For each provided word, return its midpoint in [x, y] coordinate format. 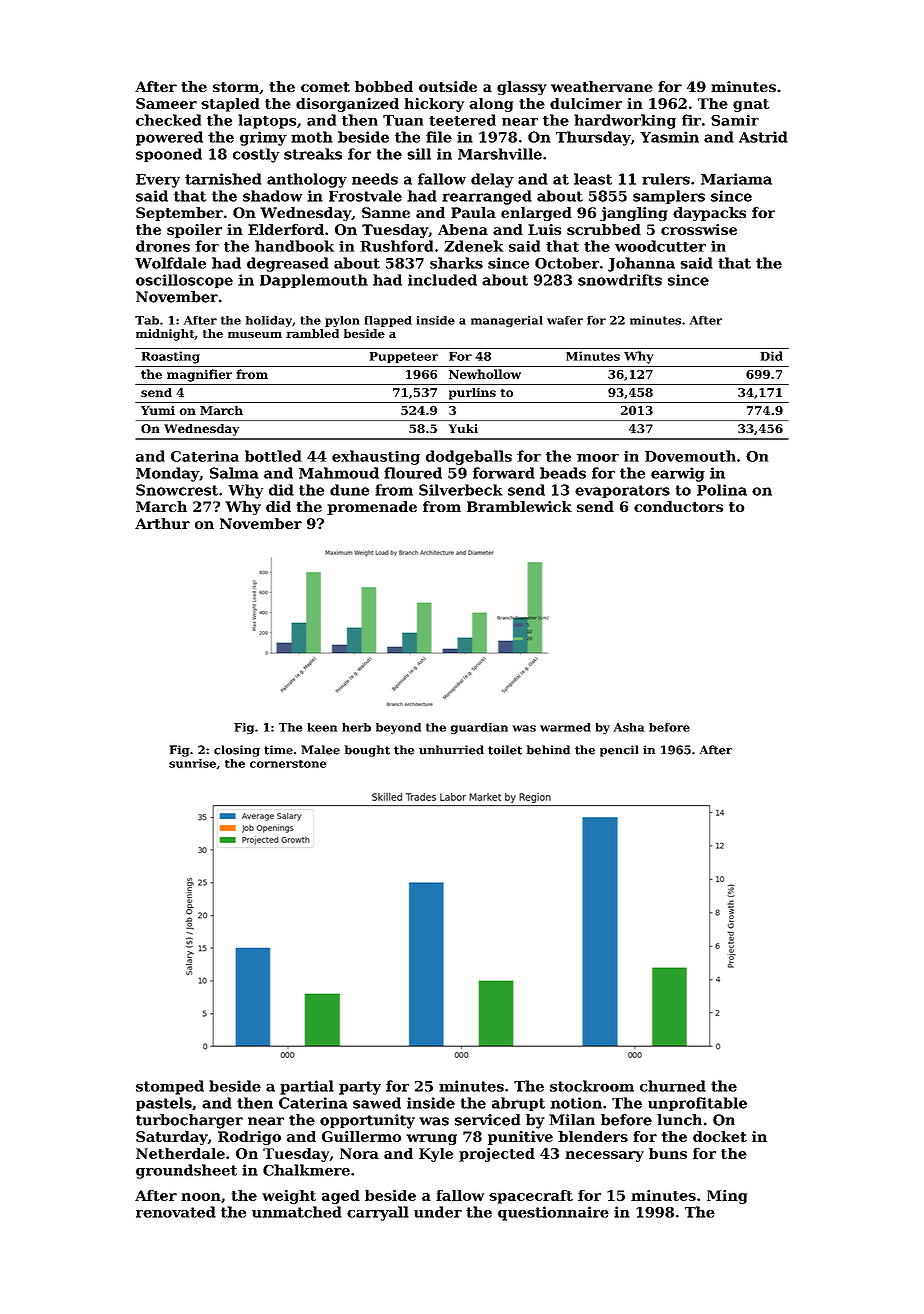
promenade [372, 508]
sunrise [192, 763]
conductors [678, 506]
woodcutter [660, 246]
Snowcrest [177, 490]
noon [201, 1197]
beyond [398, 728]
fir [691, 120]
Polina [722, 490]
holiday [269, 321]
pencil [619, 751]
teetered [462, 120]
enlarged [536, 214]
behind [548, 750]
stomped [170, 1087]
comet [325, 87]
